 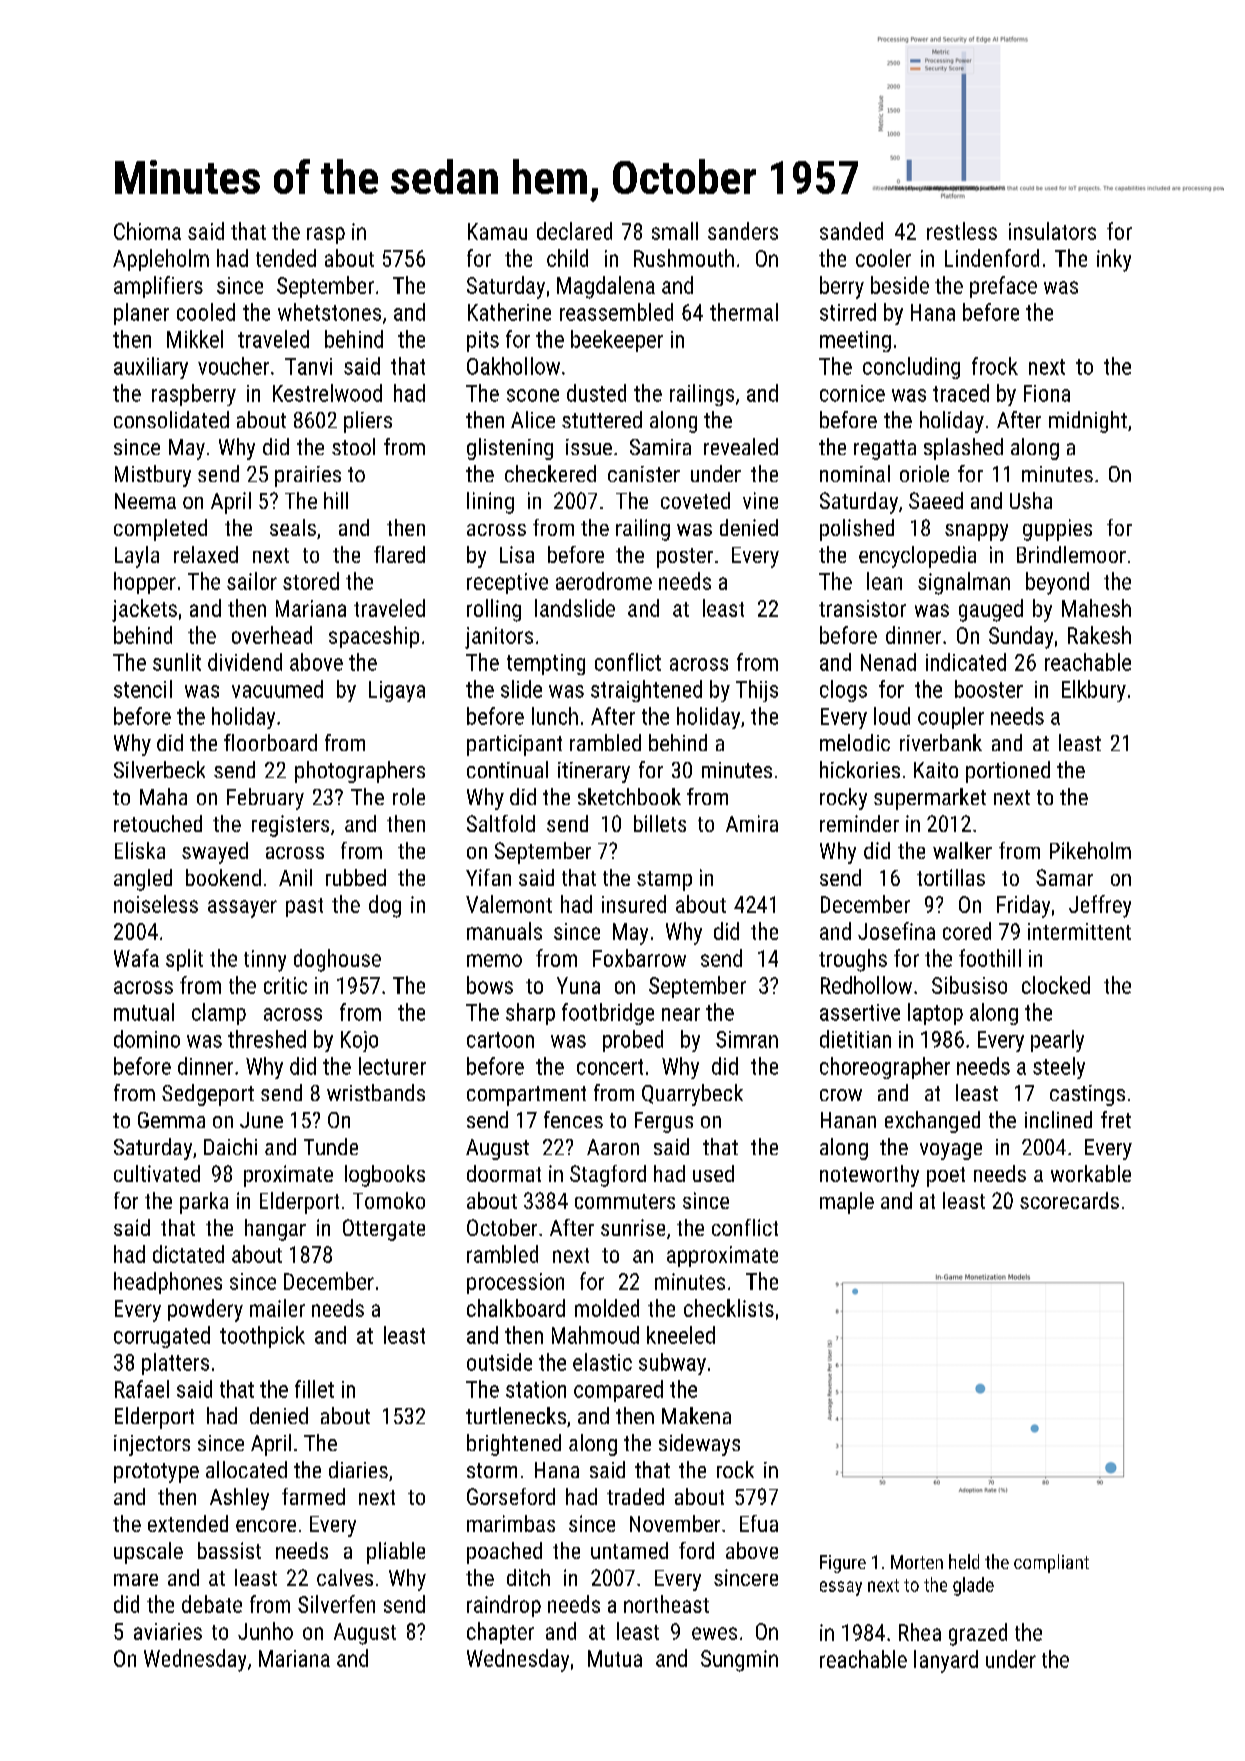 What do you see at coordinates (136, 958) in the document?
I see `Wafa` at bounding box center [136, 958].
